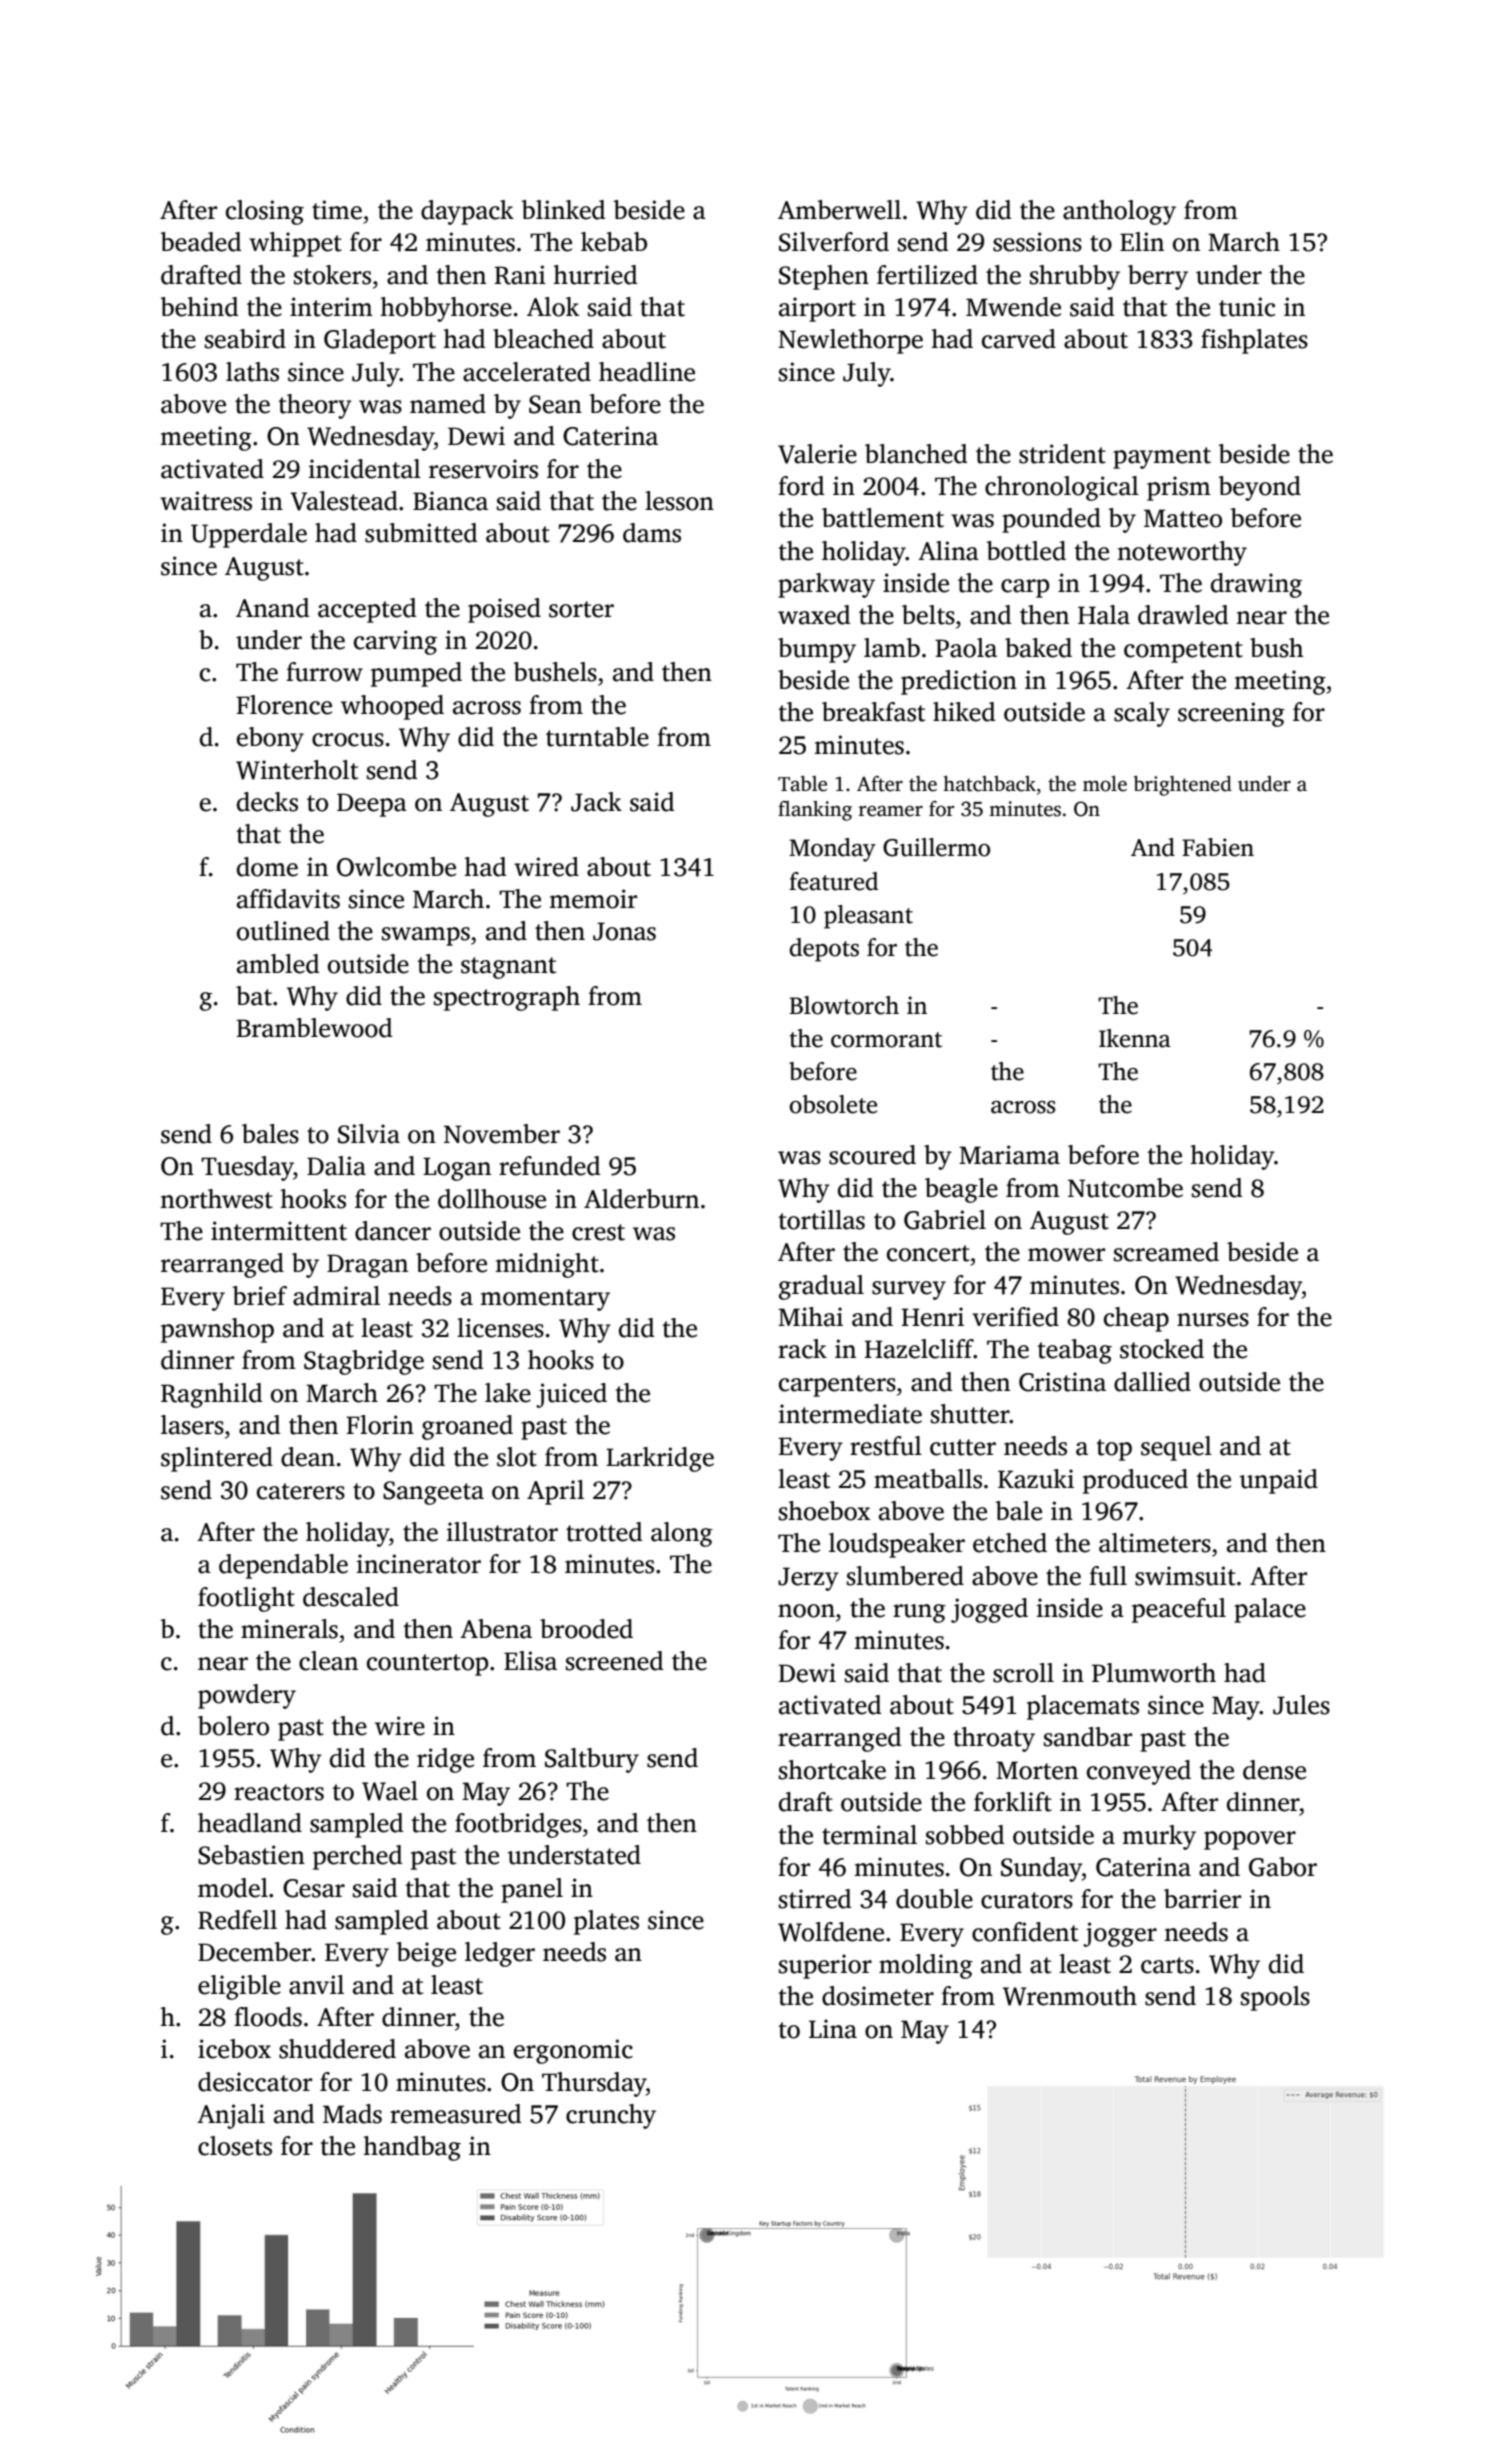 The image size is (1496, 2464). Describe the element at coordinates (1275, 1998) in the screenshot. I see `spools` at that location.
